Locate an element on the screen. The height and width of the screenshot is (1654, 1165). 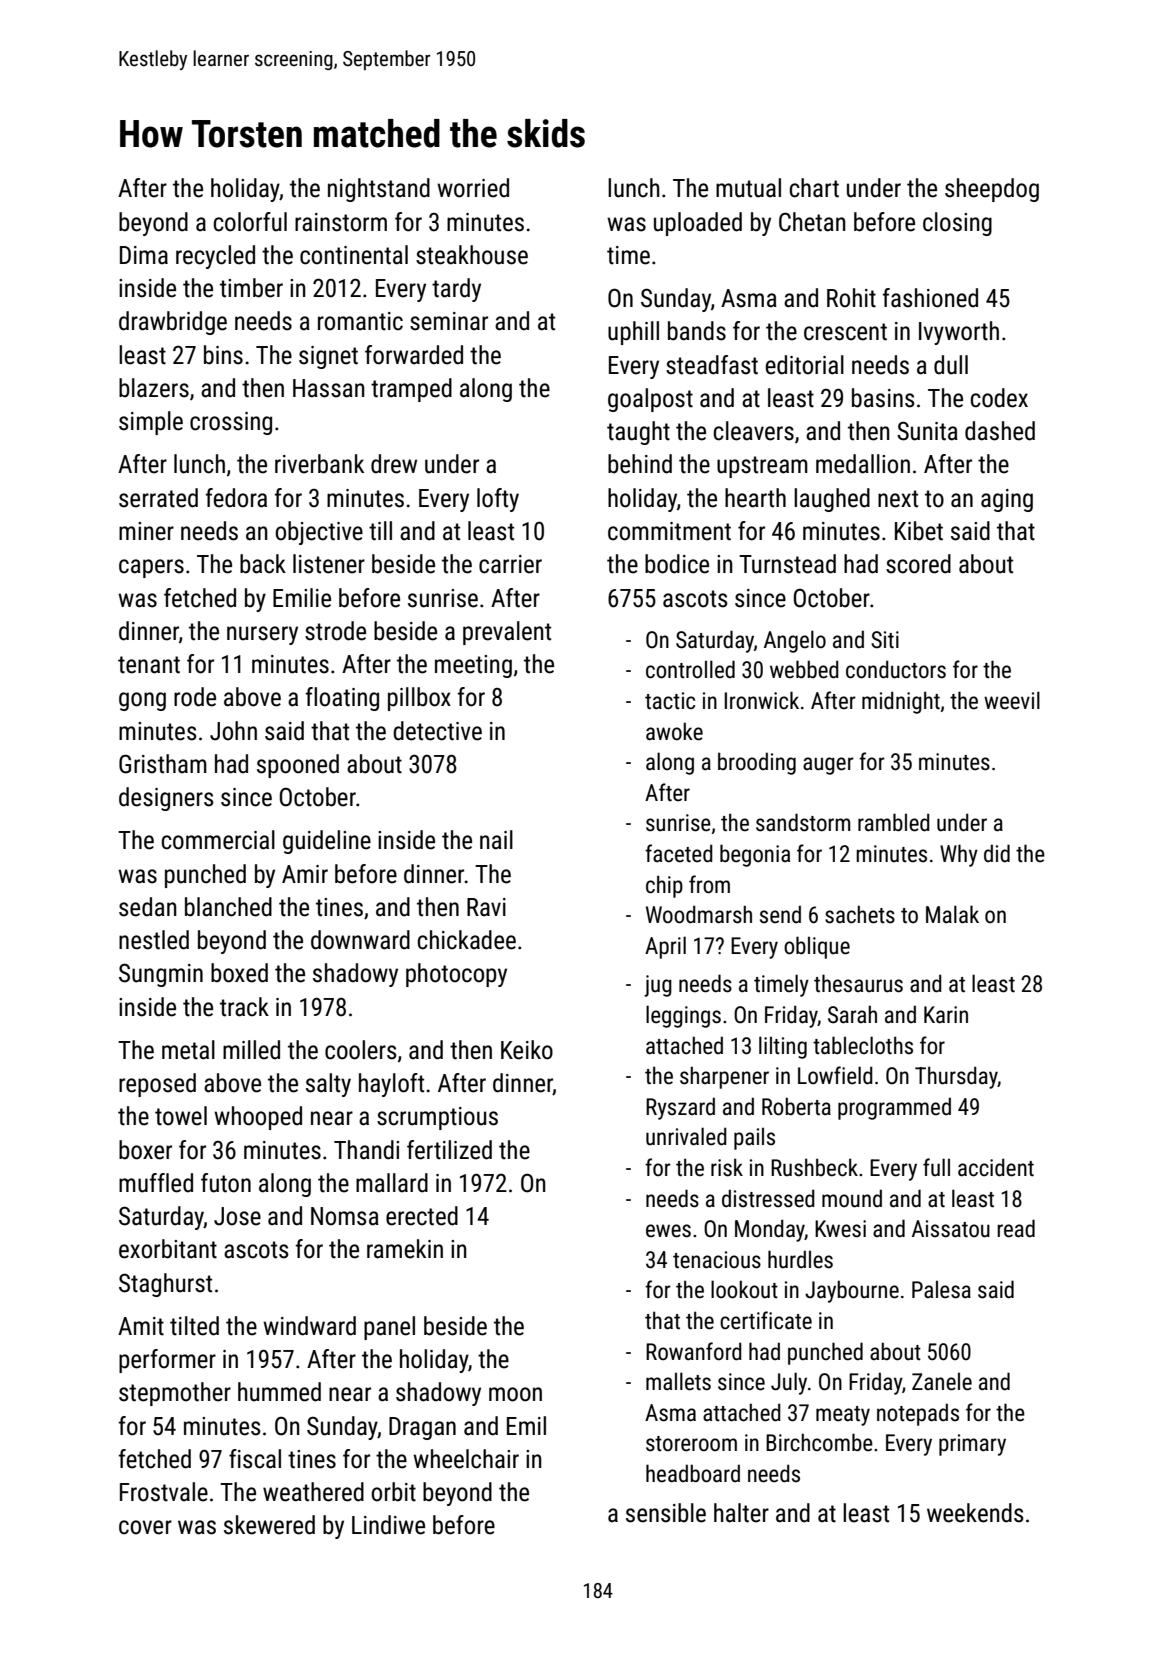
erected is located at coordinates (422, 1216).
